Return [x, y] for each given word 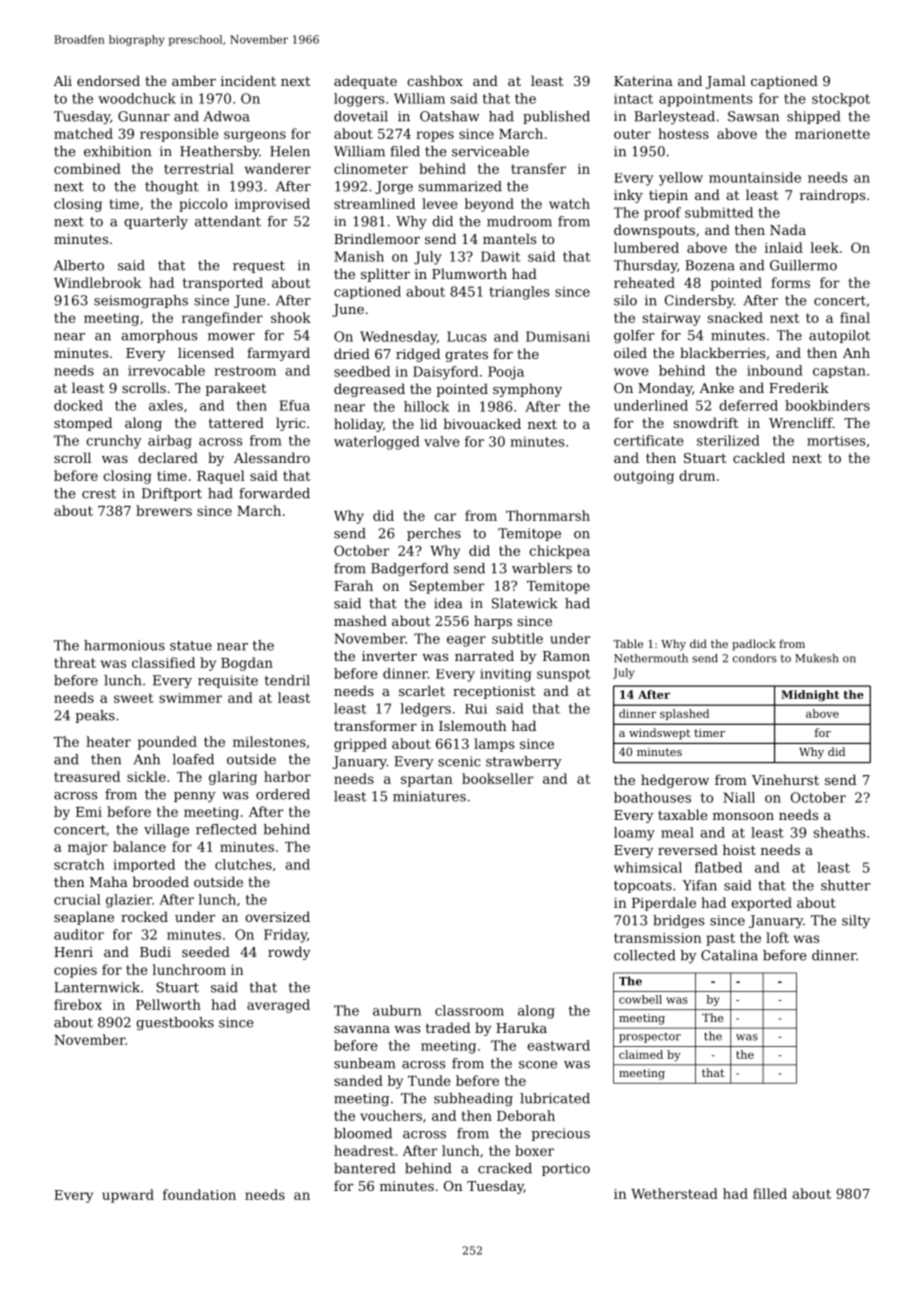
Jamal [726, 82]
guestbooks [175, 1023]
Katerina [643, 81]
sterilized [728, 440]
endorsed [108, 80]
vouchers [391, 1115]
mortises [836, 441]
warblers [542, 568]
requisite [228, 681]
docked [78, 405]
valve [442, 441]
